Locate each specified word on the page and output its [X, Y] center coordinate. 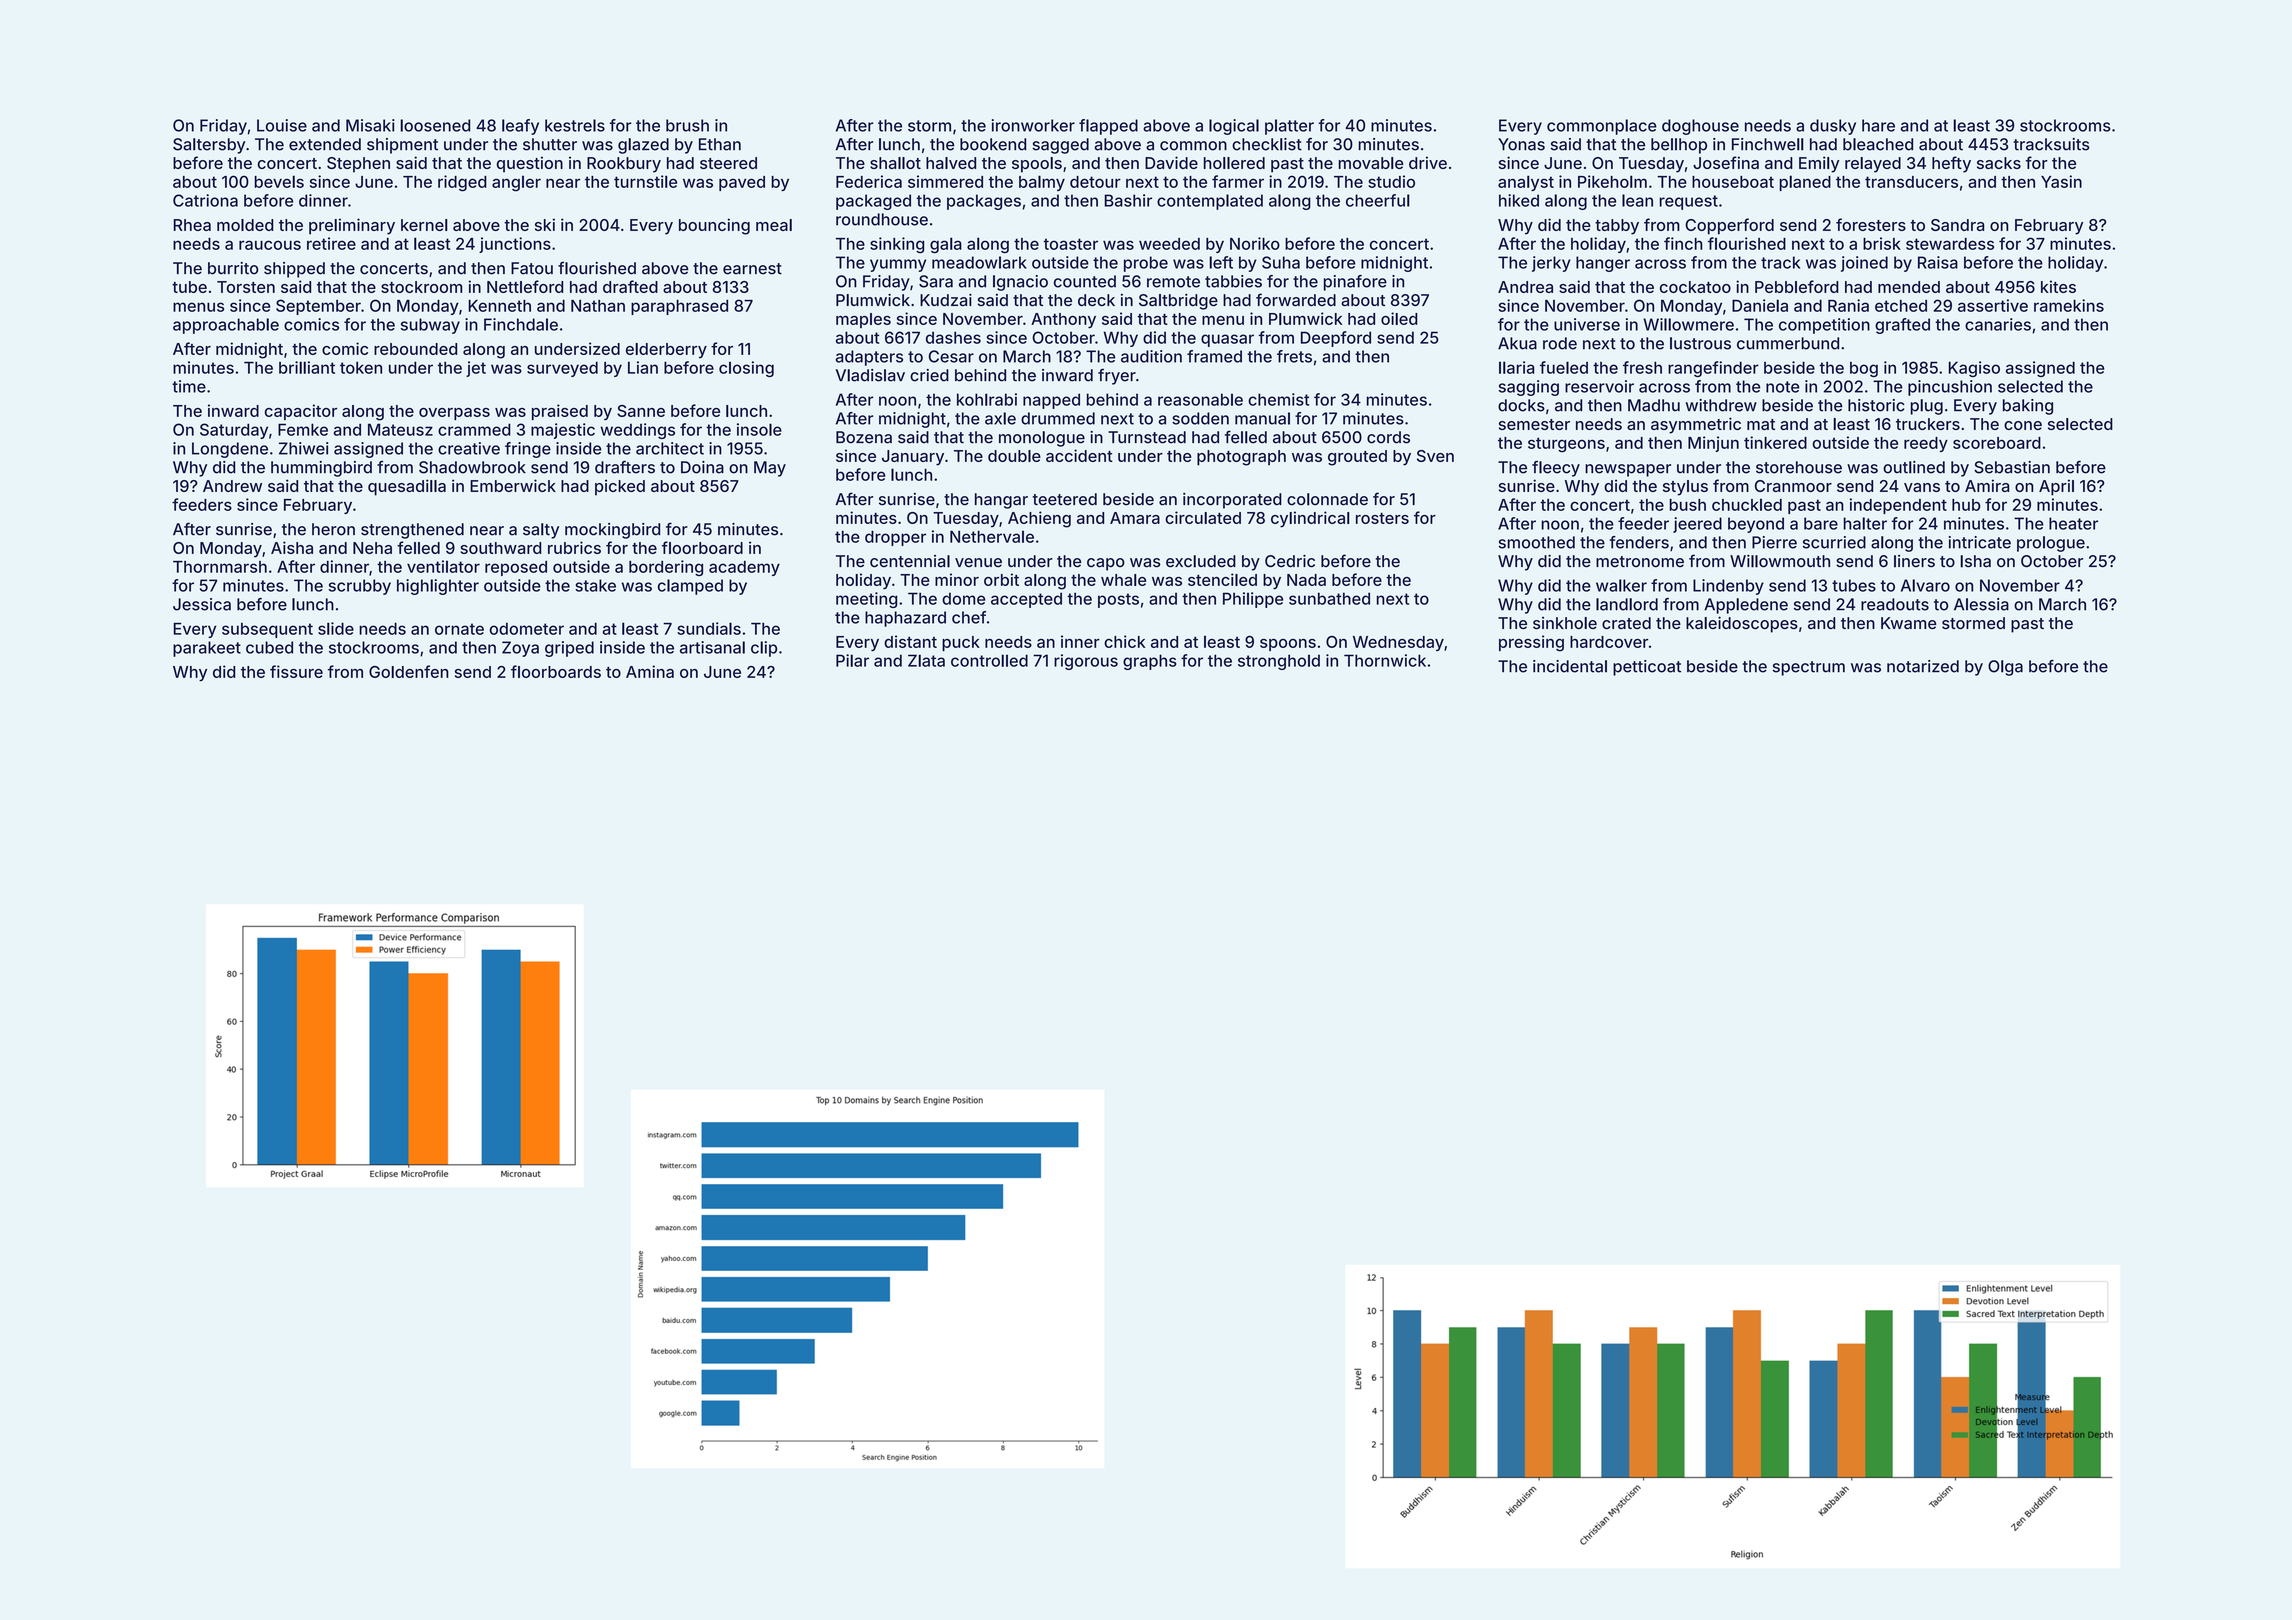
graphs [1150, 662]
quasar [1227, 340]
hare [1878, 125]
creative [469, 448]
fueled [1564, 367]
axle [1000, 418]
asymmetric [1696, 425]
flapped [1108, 127]
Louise [282, 125]
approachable [226, 326]
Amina [650, 671]
